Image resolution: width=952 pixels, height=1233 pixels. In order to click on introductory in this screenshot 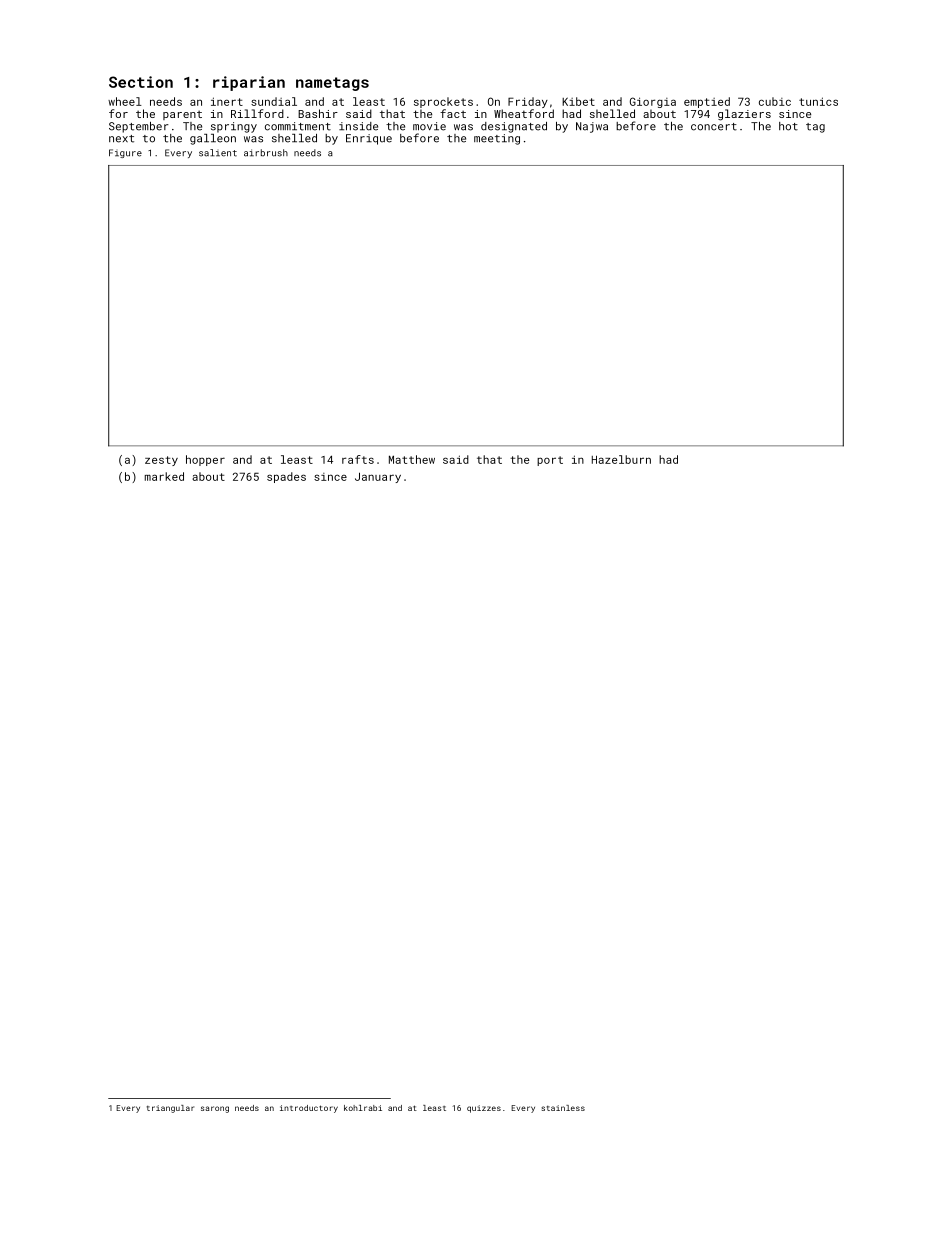, I will do `click(309, 1109)`.
